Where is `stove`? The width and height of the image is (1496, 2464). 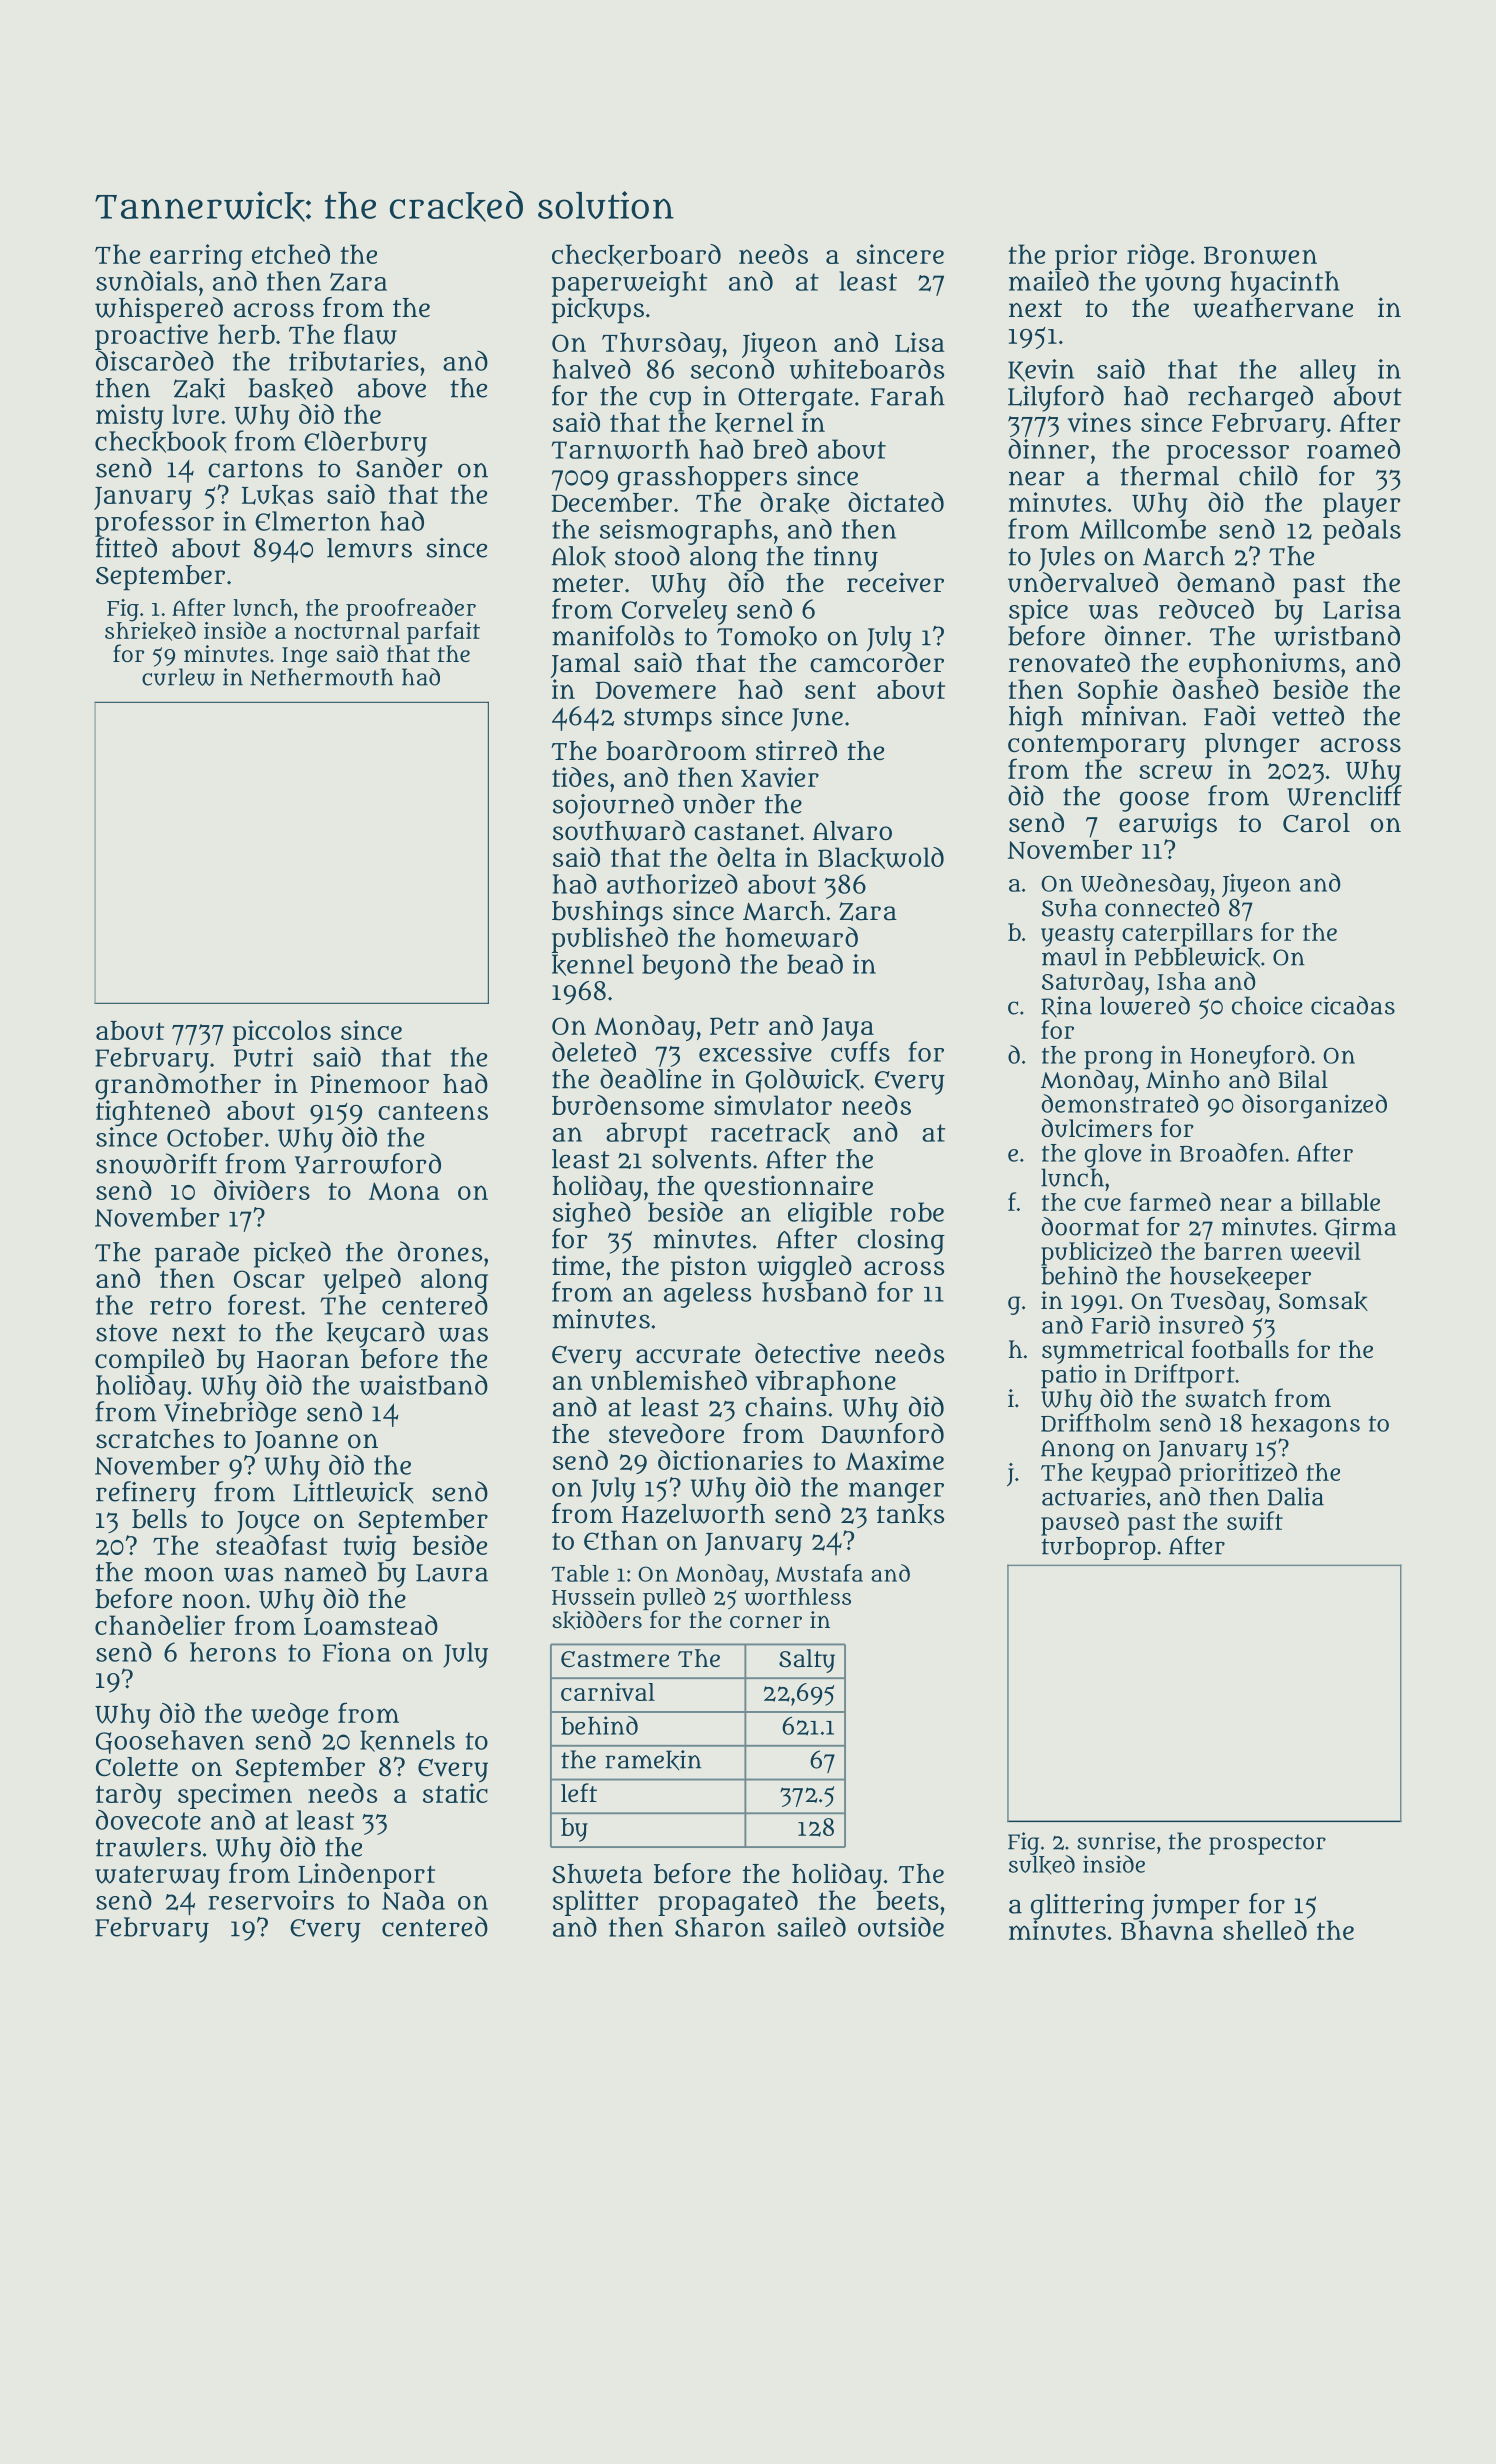 stove is located at coordinates (126, 1333).
